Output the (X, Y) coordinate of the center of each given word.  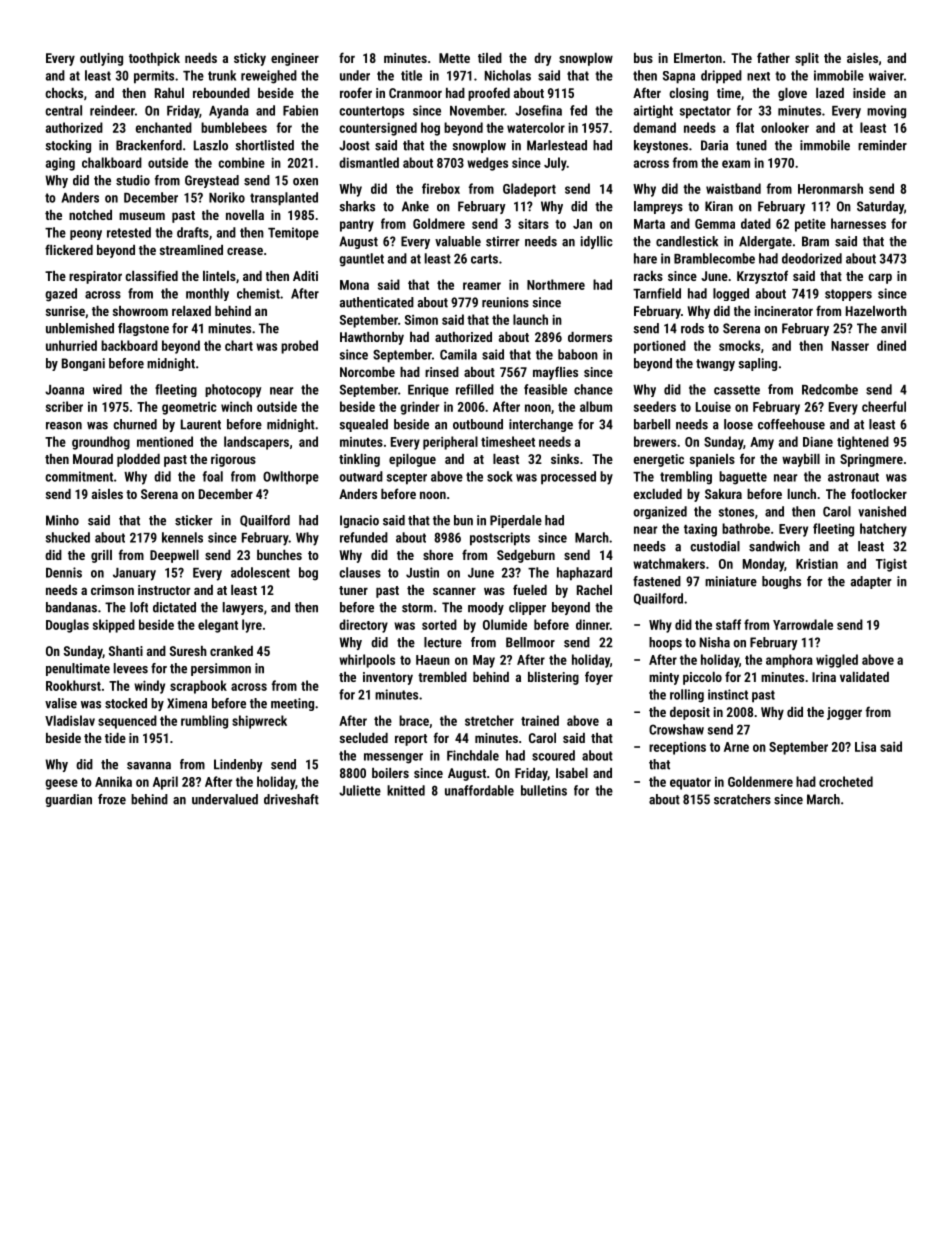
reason (64, 426)
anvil (893, 328)
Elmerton (698, 58)
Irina (824, 677)
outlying (101, 59)
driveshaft (291, 799)
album (596, 406)
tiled (490, 58)
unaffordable (479, 790)
